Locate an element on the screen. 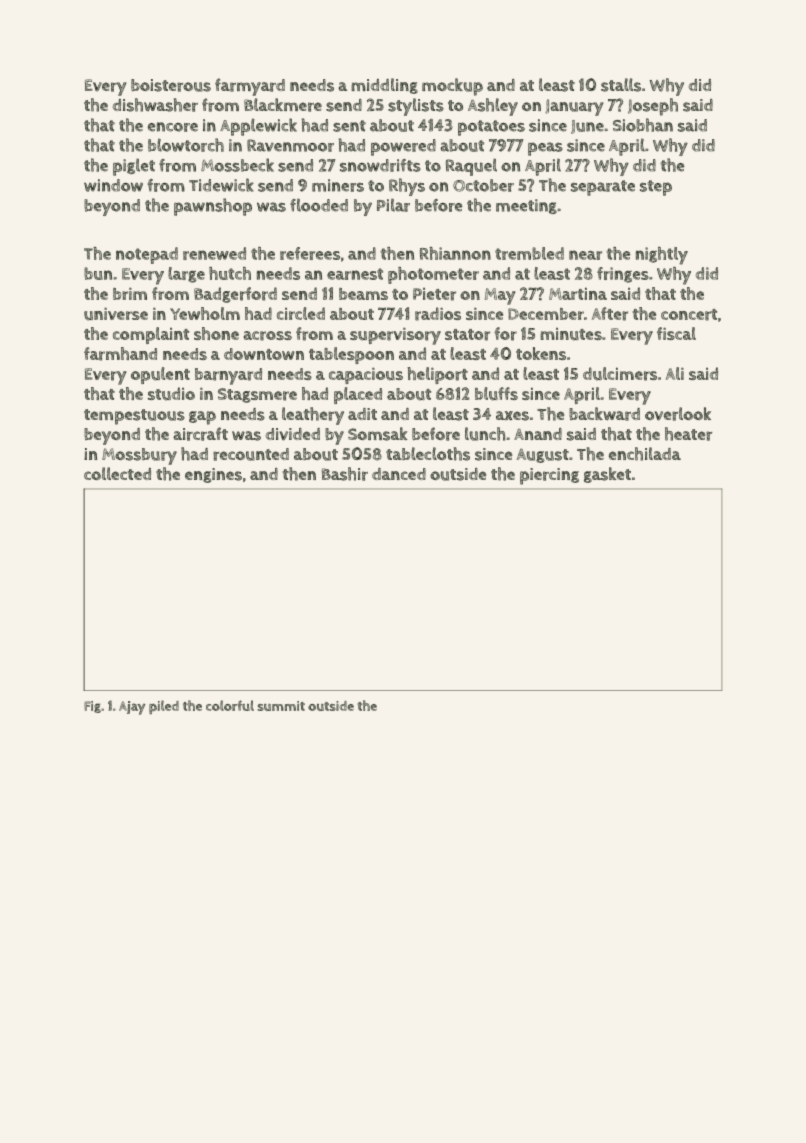  tempestuous is located at coordinates (134, 417).
